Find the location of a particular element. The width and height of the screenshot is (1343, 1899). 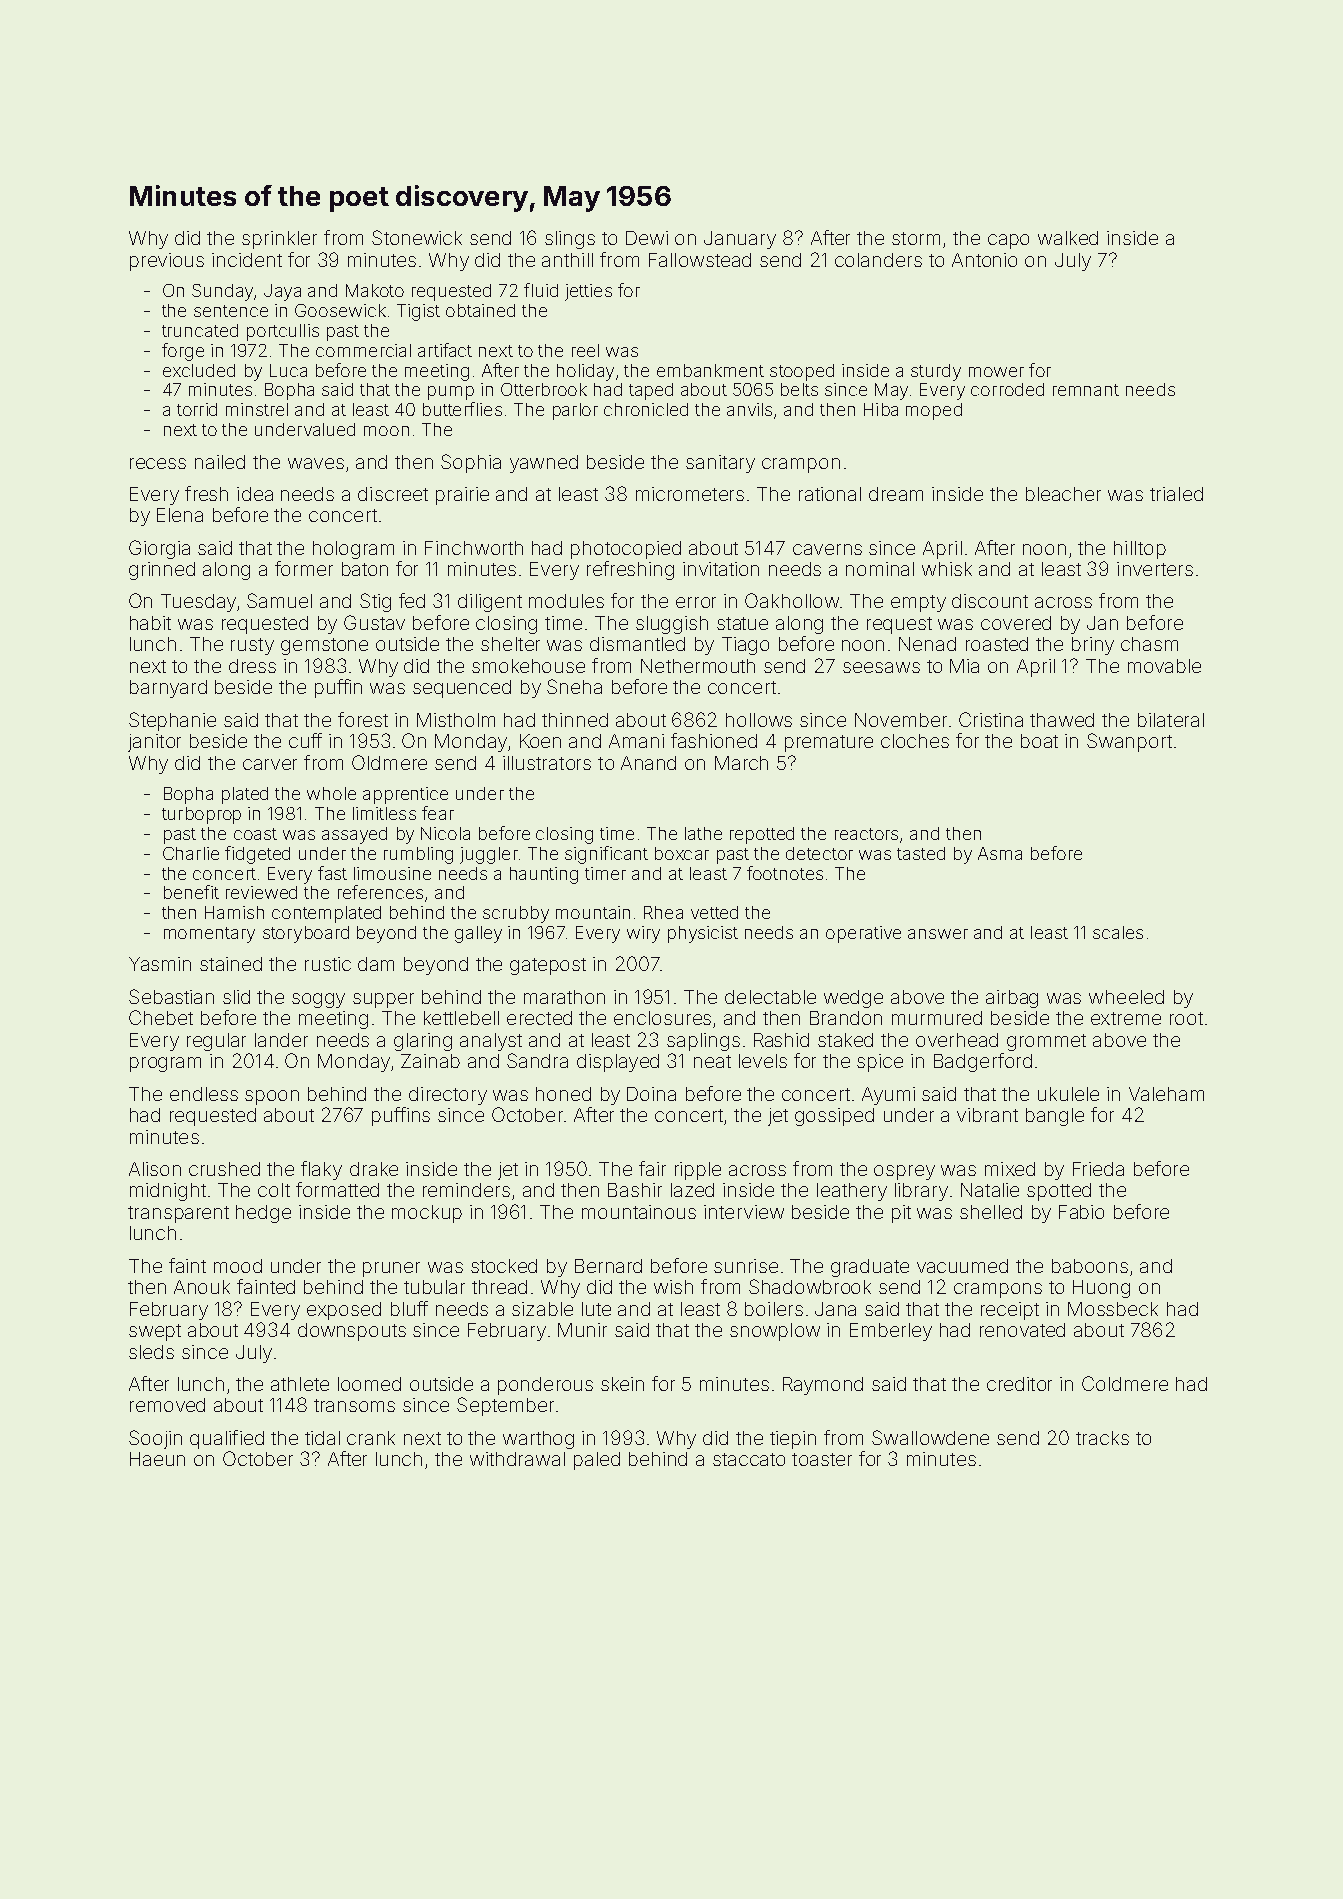

transparent is located at coordinates (178, 1214).
